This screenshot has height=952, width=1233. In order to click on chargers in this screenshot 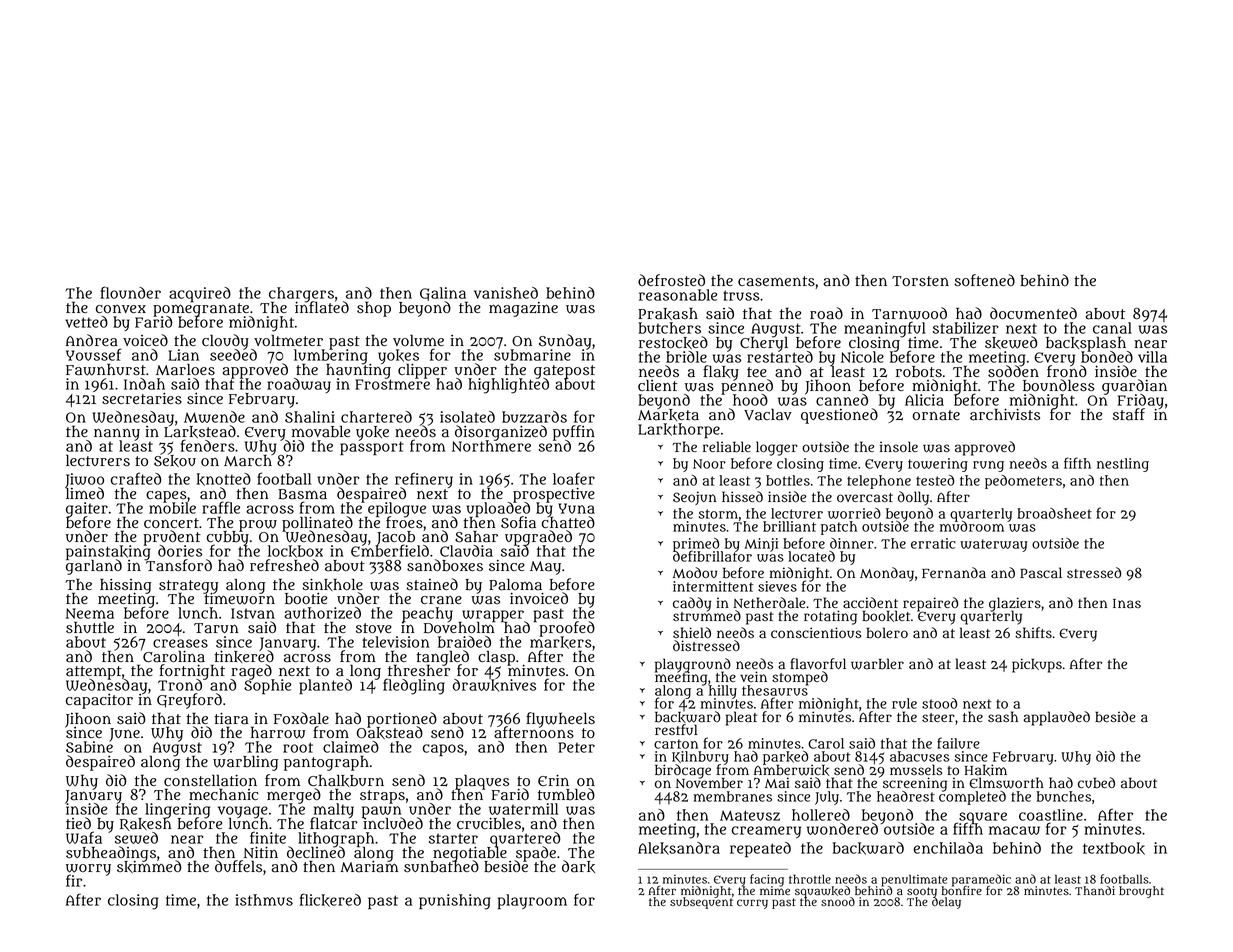, I will do `click(301, 294)`.
